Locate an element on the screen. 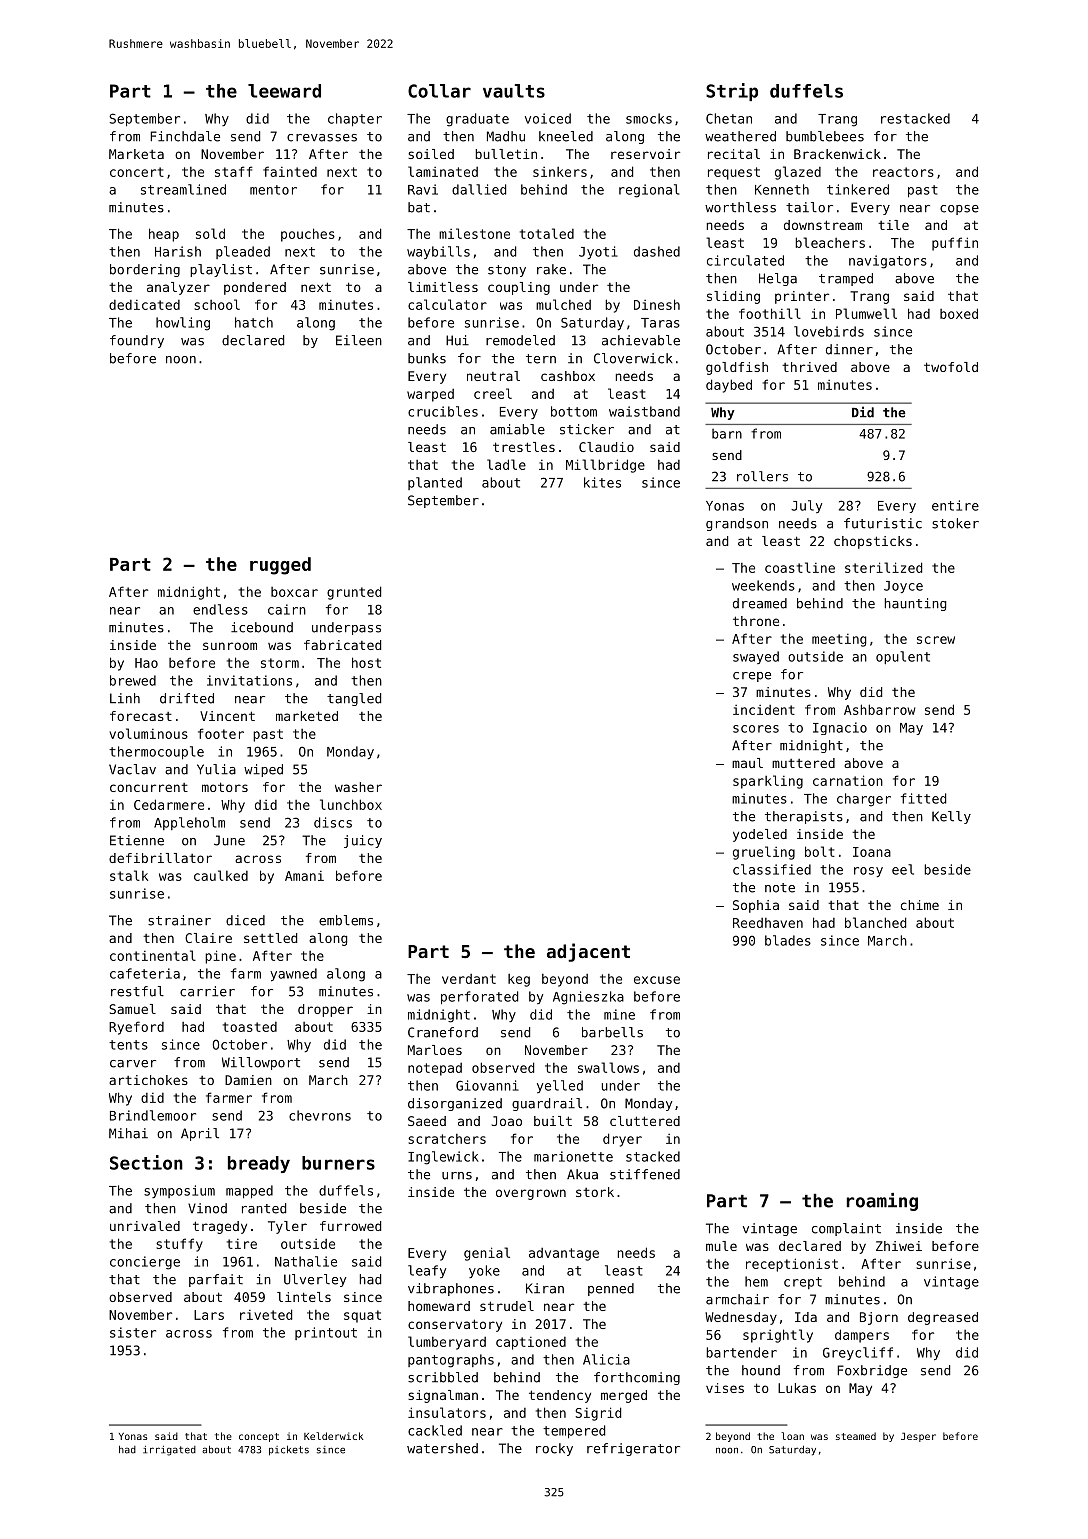 This screenshot has width=1088, height=1539. Joao is located at coordinates (507, 1121).
